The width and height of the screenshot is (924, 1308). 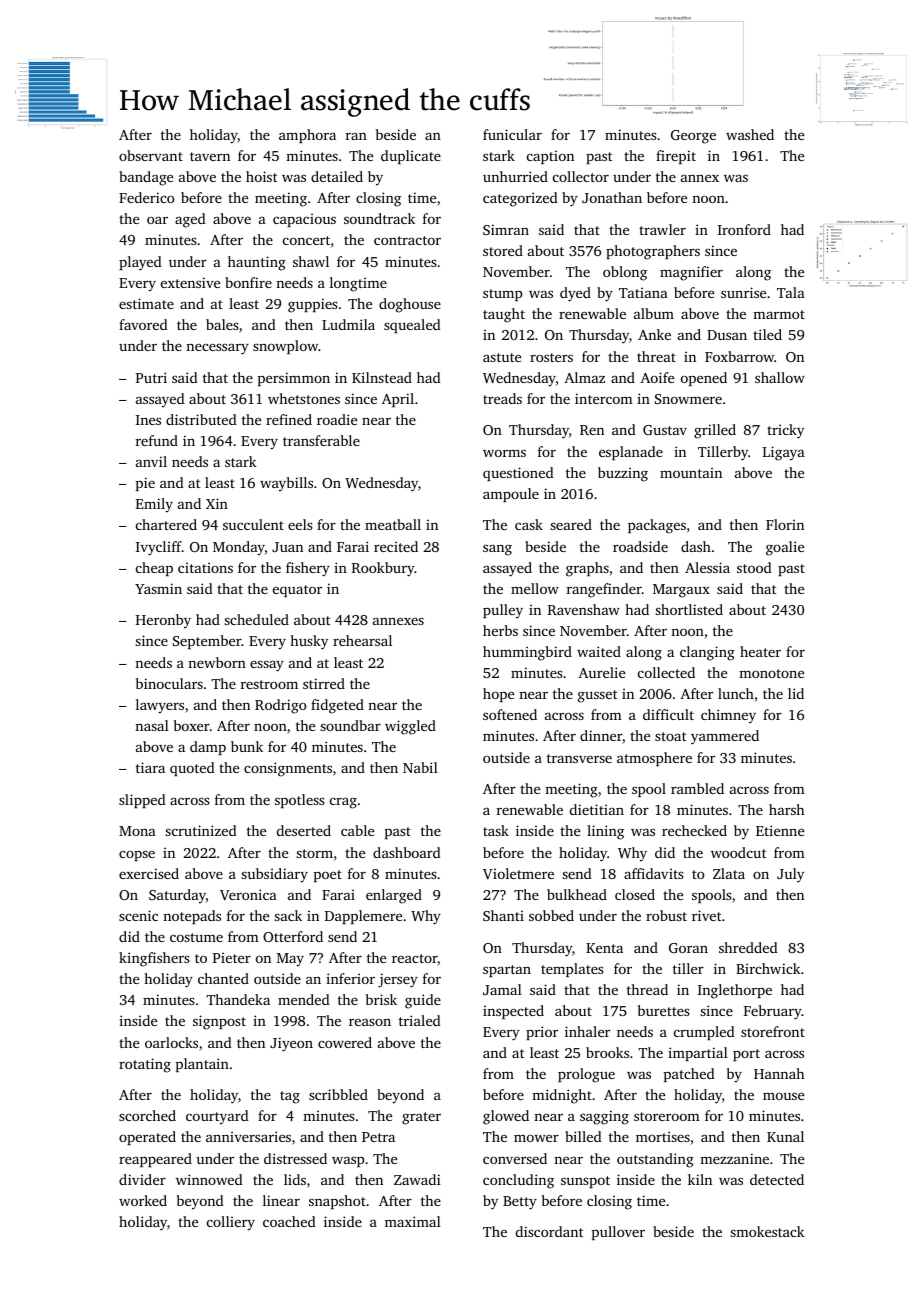 What do you see at coordinates (665, 430) in the screenshot?
I see `Gustav` at bounding box center [665, 430].
